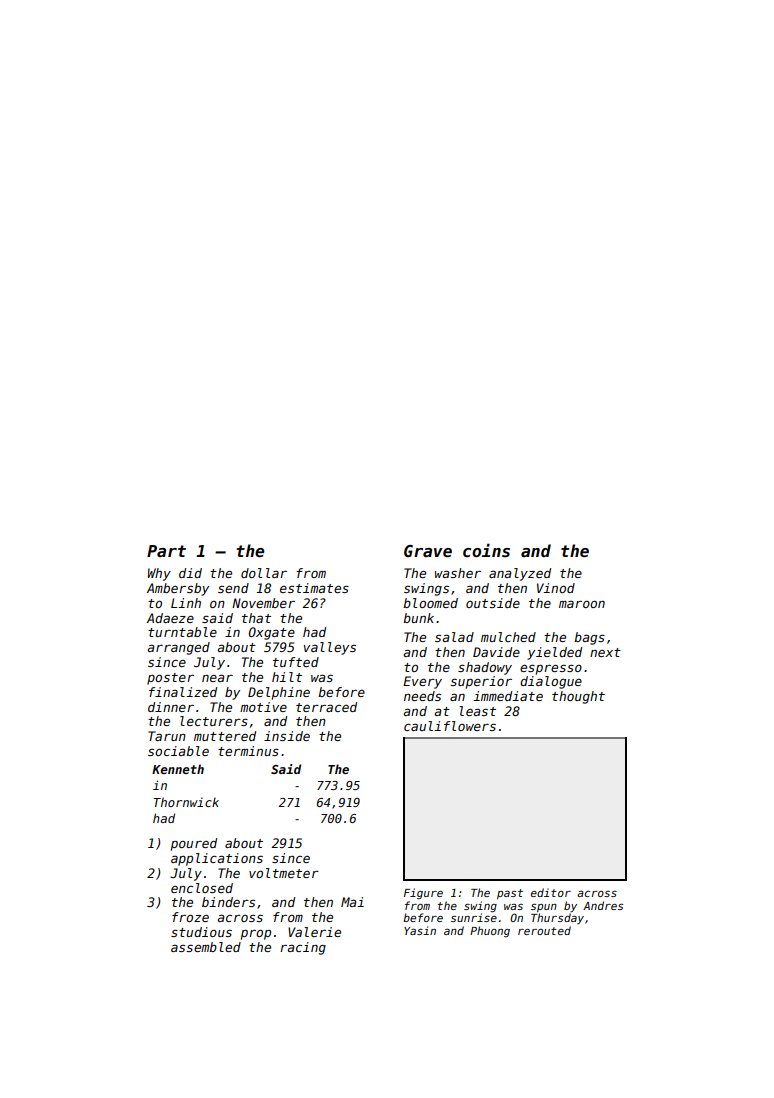 The image size is (774, 1098). What do you see at coordinates (202, 888) in the document?
I see `enclosed` at bounding box center [202, 888].
